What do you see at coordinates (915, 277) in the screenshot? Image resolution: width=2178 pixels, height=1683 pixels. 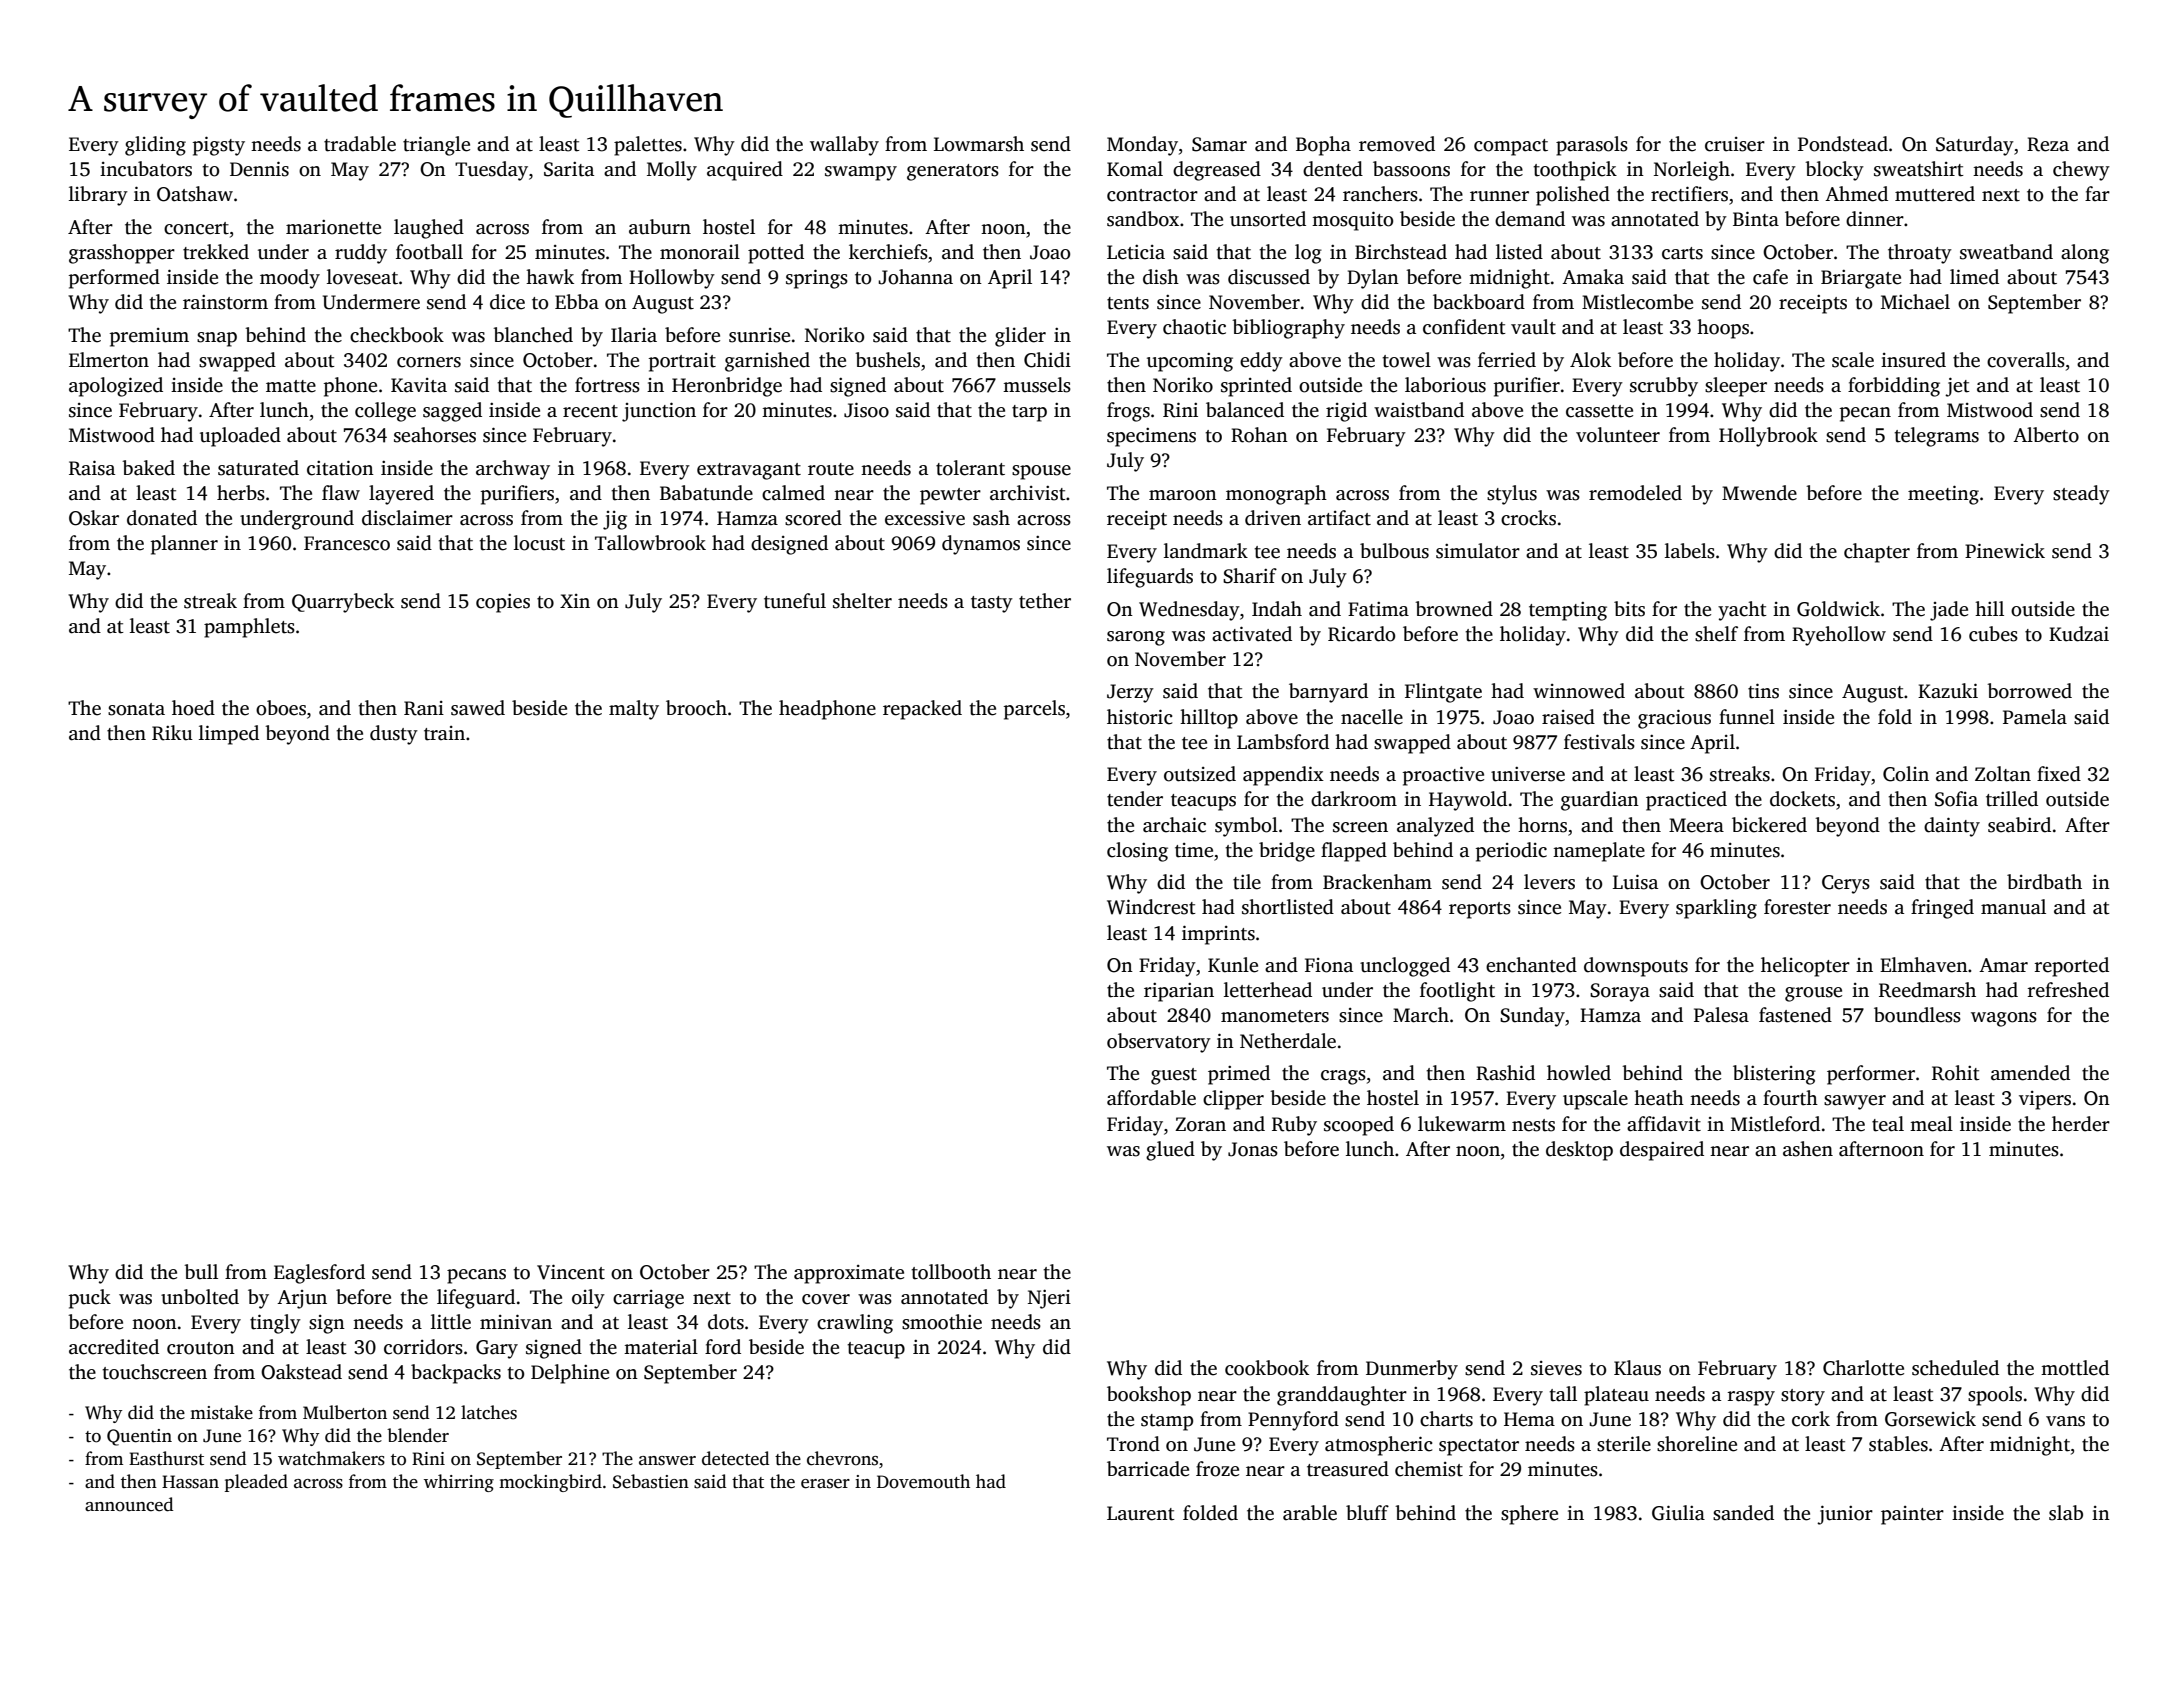 I see `Johanna` at bounding box center [915, 277].
